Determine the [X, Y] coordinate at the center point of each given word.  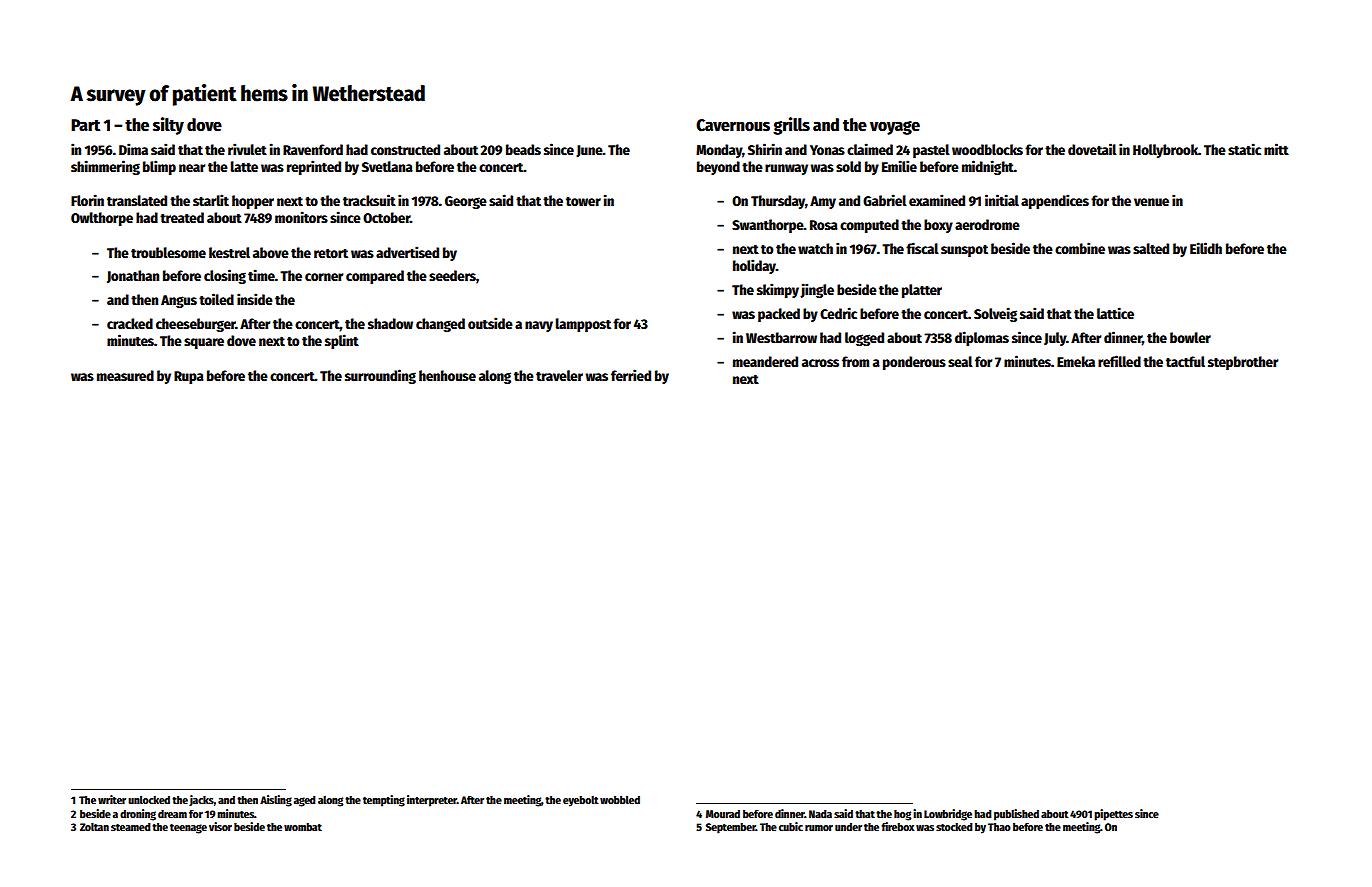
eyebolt [581, 801]
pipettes [1113, 815]
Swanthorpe [767, 226]
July [1055, 339]
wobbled [620, 799]
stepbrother [1243, 363]
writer [112, 799]
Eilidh [1206, 248]
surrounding [380, 376]
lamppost [583, 325]
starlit [211, 200]
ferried [631, 375]
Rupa [189, 377]
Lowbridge [948, 815]
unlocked [149, 799]
